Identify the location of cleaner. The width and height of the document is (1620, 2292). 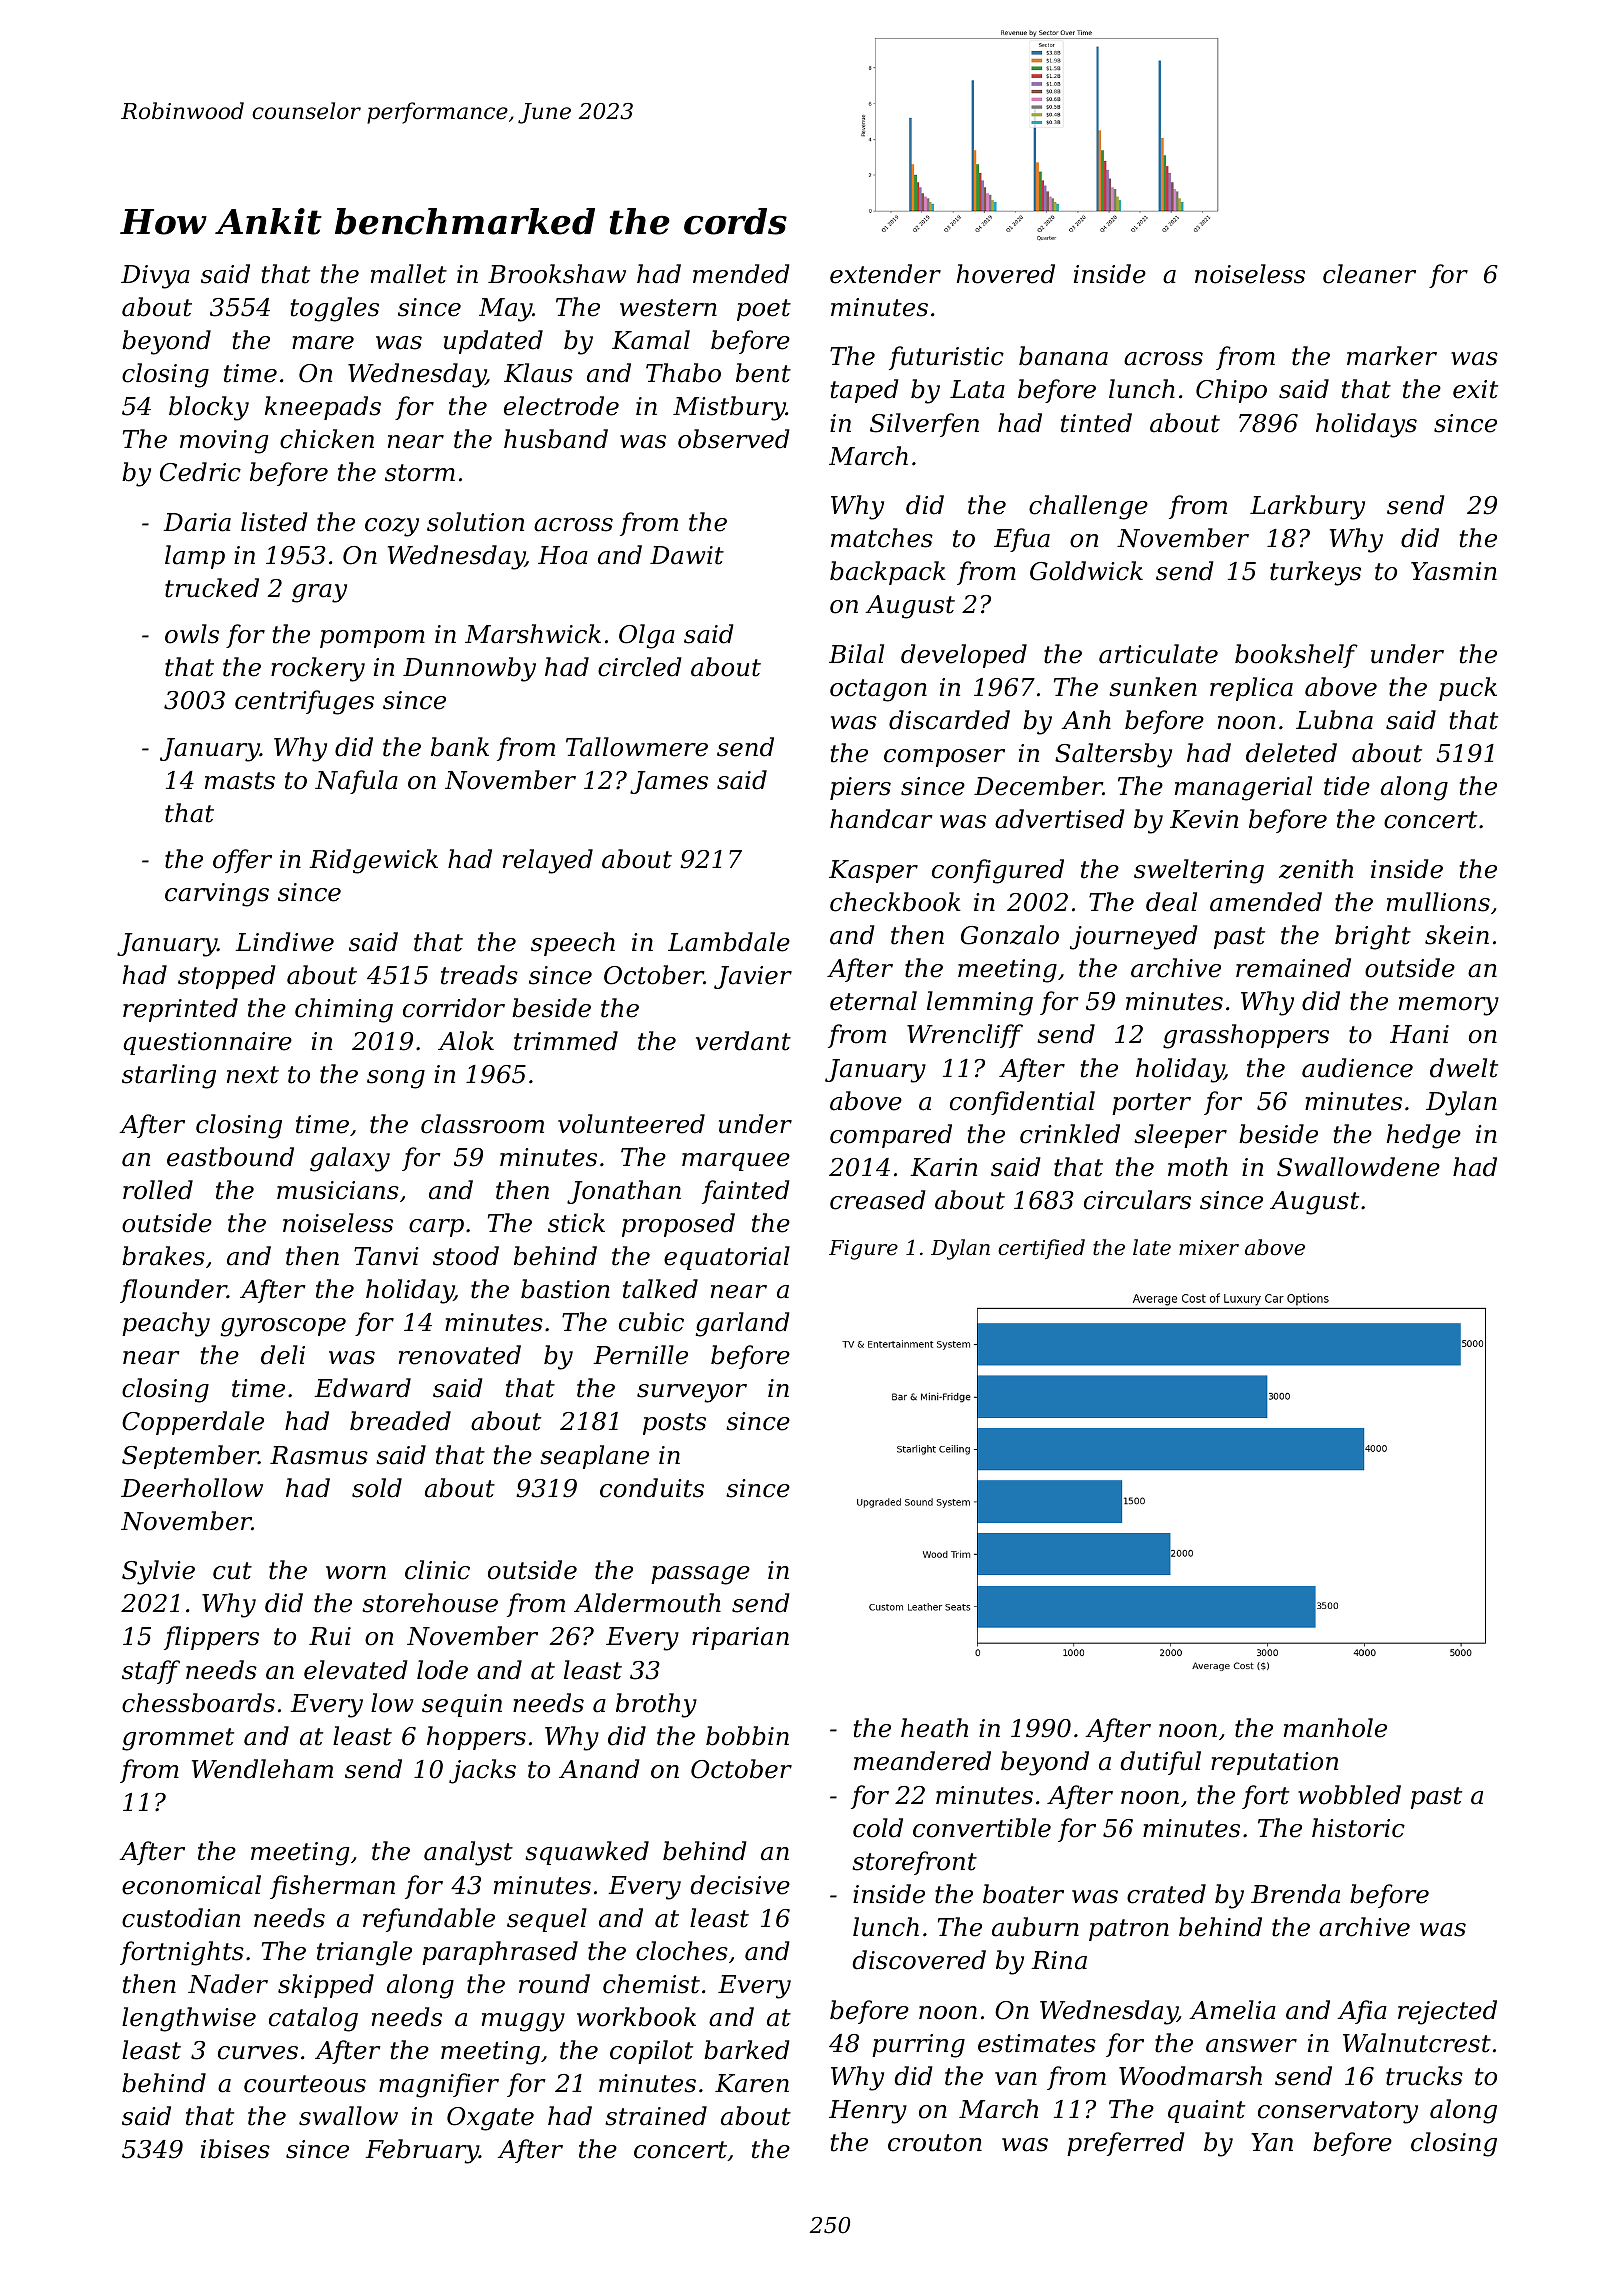
(1369, 274).
